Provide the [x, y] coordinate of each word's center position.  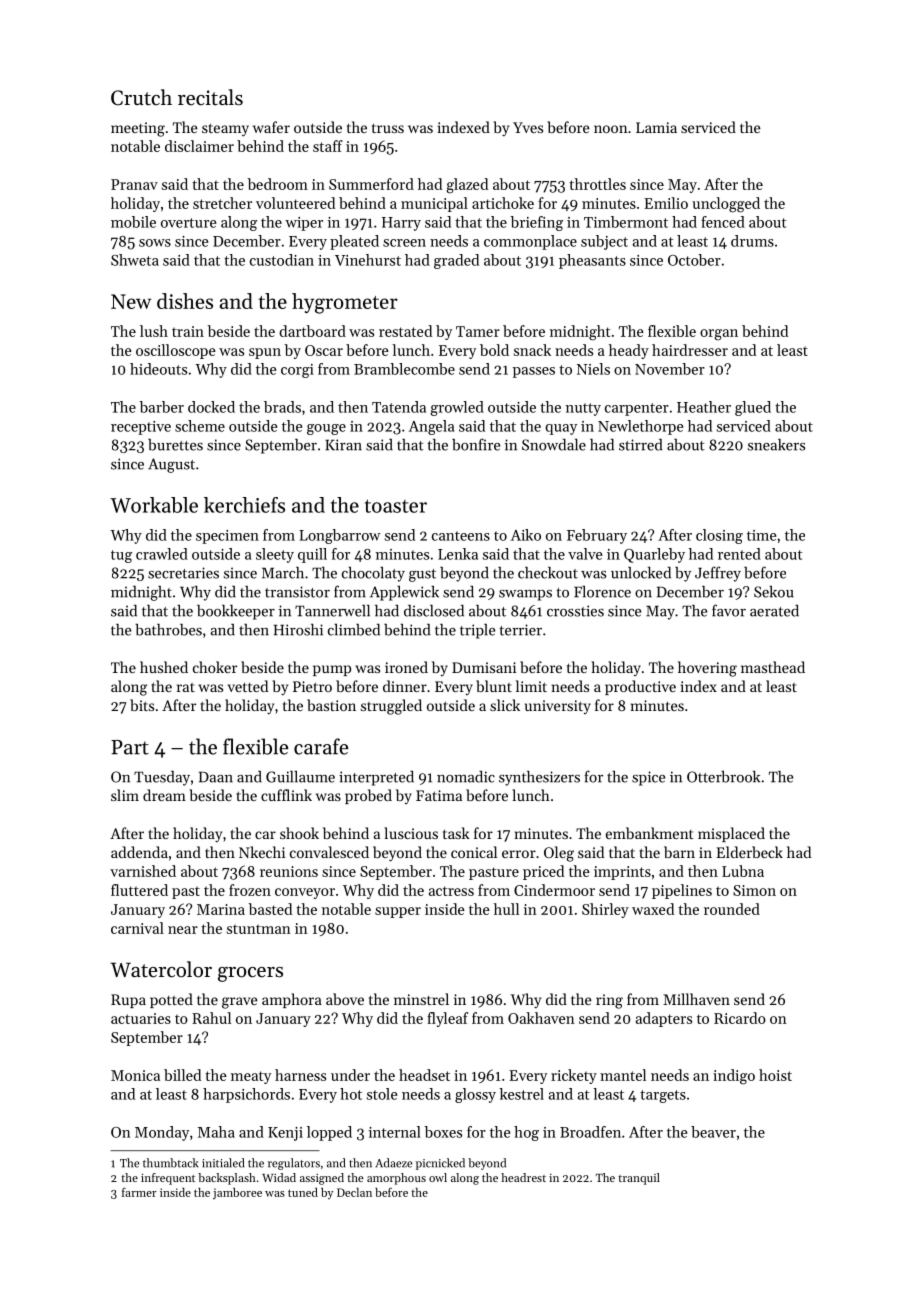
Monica [135, 1075]
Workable [154, 505]
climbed [354, 630]
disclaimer [199, 146]
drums [752, 241]
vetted [248, 686]
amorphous [396, 1179]
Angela [431, 427]
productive [640, 687]
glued [753, 408]
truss [388, 128]
